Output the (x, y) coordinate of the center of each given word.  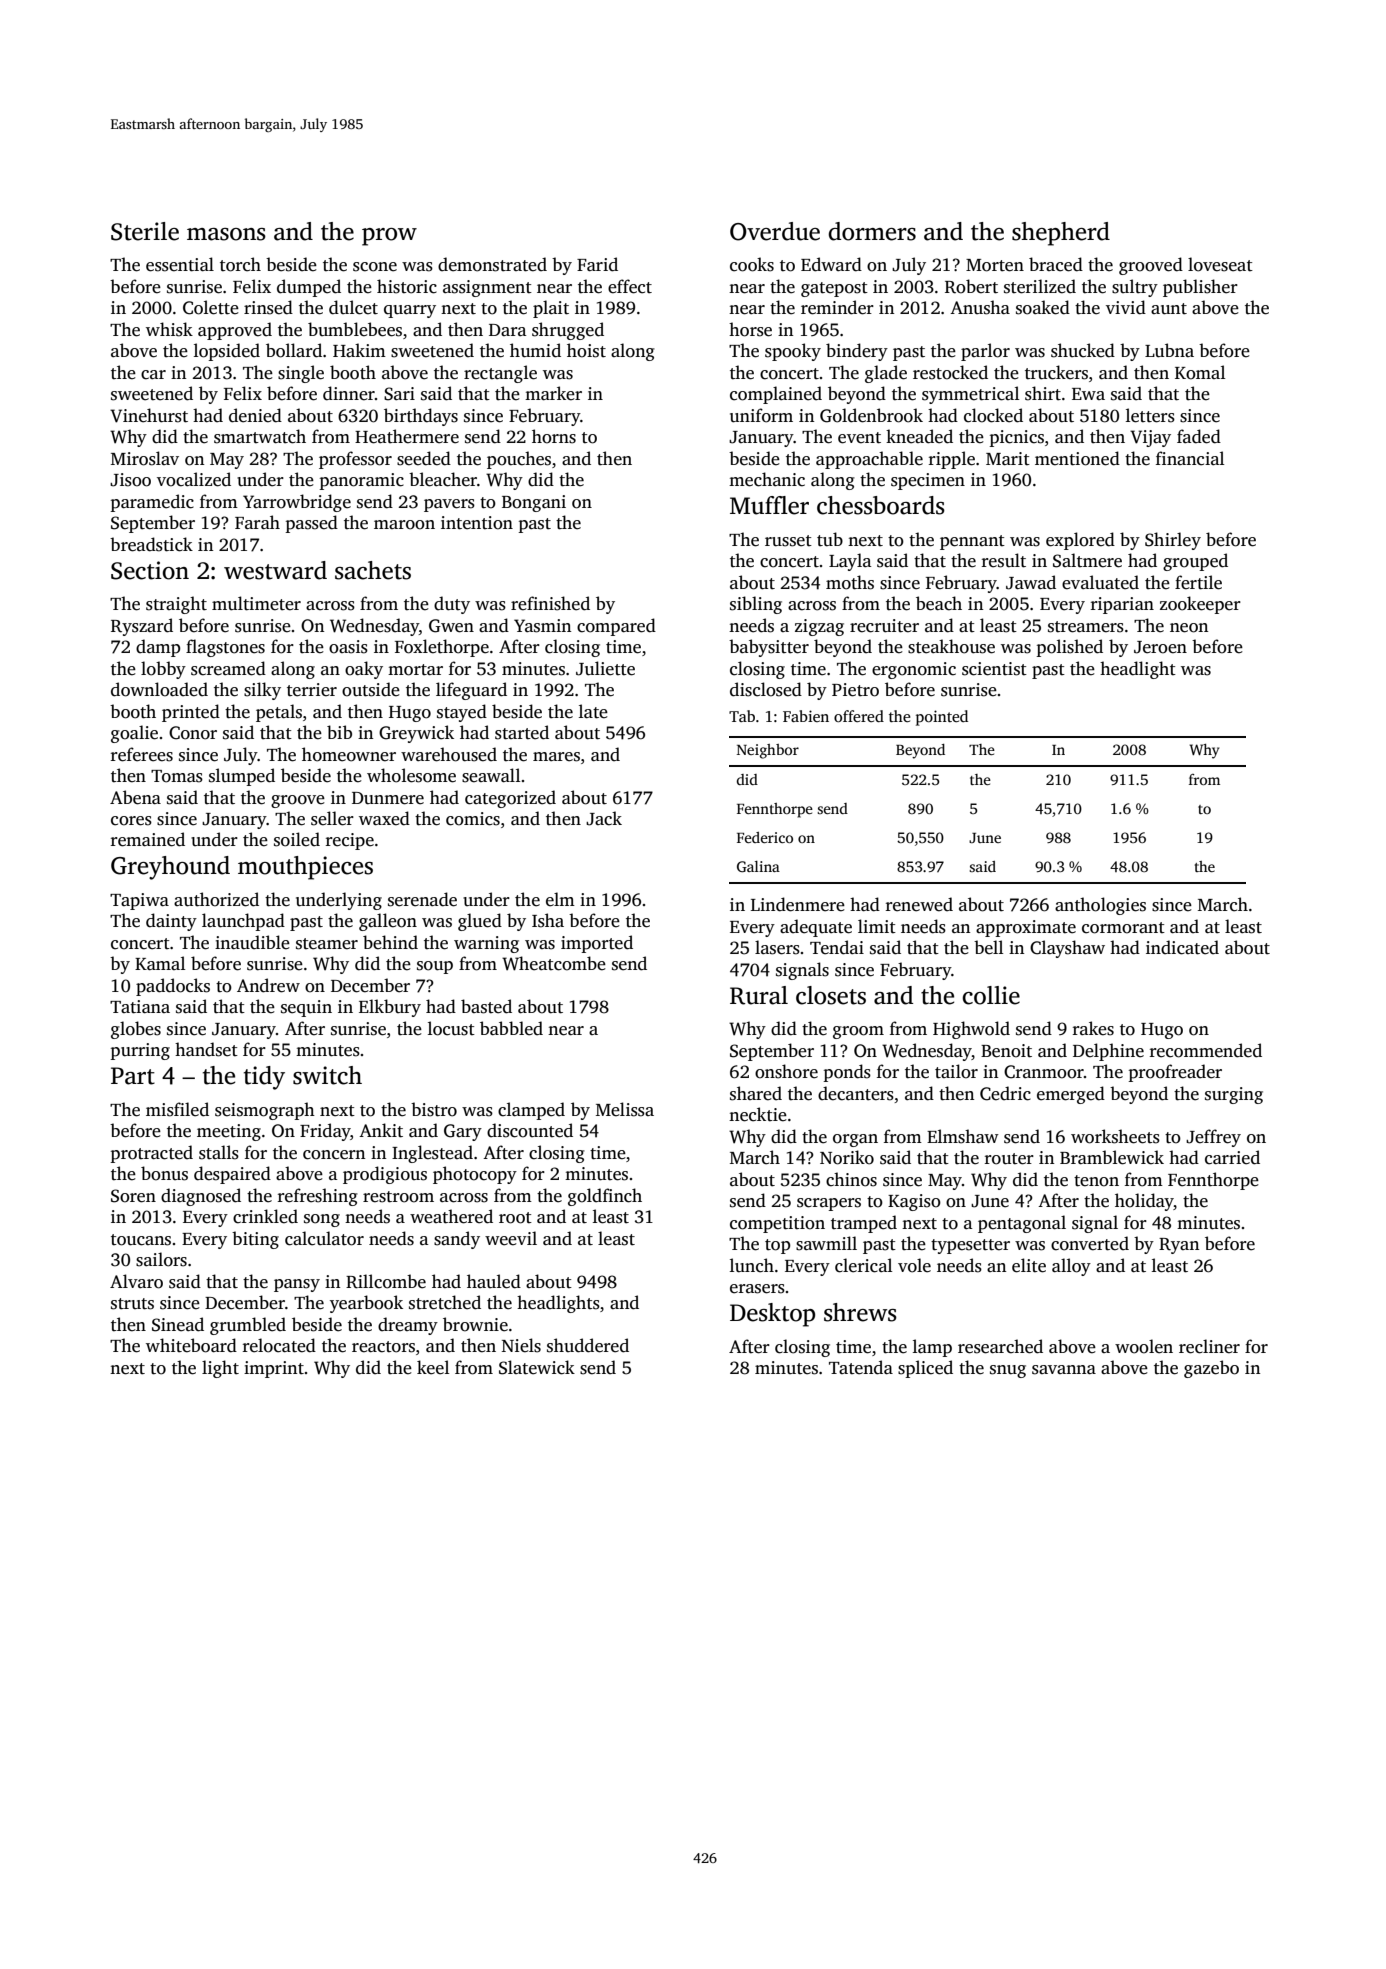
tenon (1096, 1181)
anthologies (1100, 906)
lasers (777, 947)
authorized (216, 899)
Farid (597, 264)
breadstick (151, 544)
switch (327, 1075)
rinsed (268, 307)
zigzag (819, 627)
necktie (758, 1114)
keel (433, 1367)
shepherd (1061, 234)
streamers (1086, 627)
